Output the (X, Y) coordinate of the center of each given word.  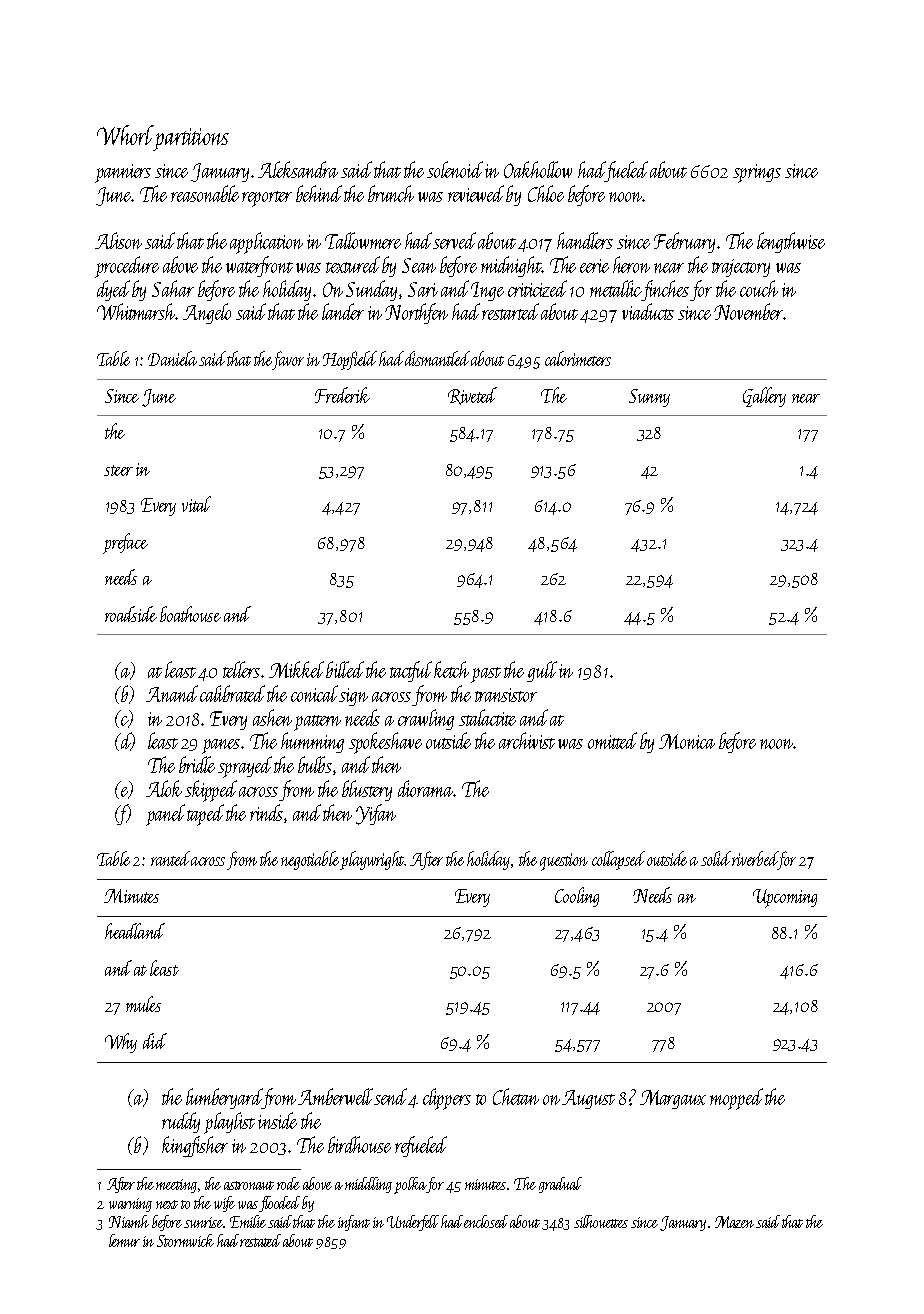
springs (757, 173)
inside (277, 1120)
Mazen (734, 1222)
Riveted (472, 396)
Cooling (577, 897)
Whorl (125, 135)
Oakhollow (538, 169)
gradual (560, 1185)
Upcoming (785, 898)
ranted (170, 858)
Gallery (764, 397)
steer (118, 470)
